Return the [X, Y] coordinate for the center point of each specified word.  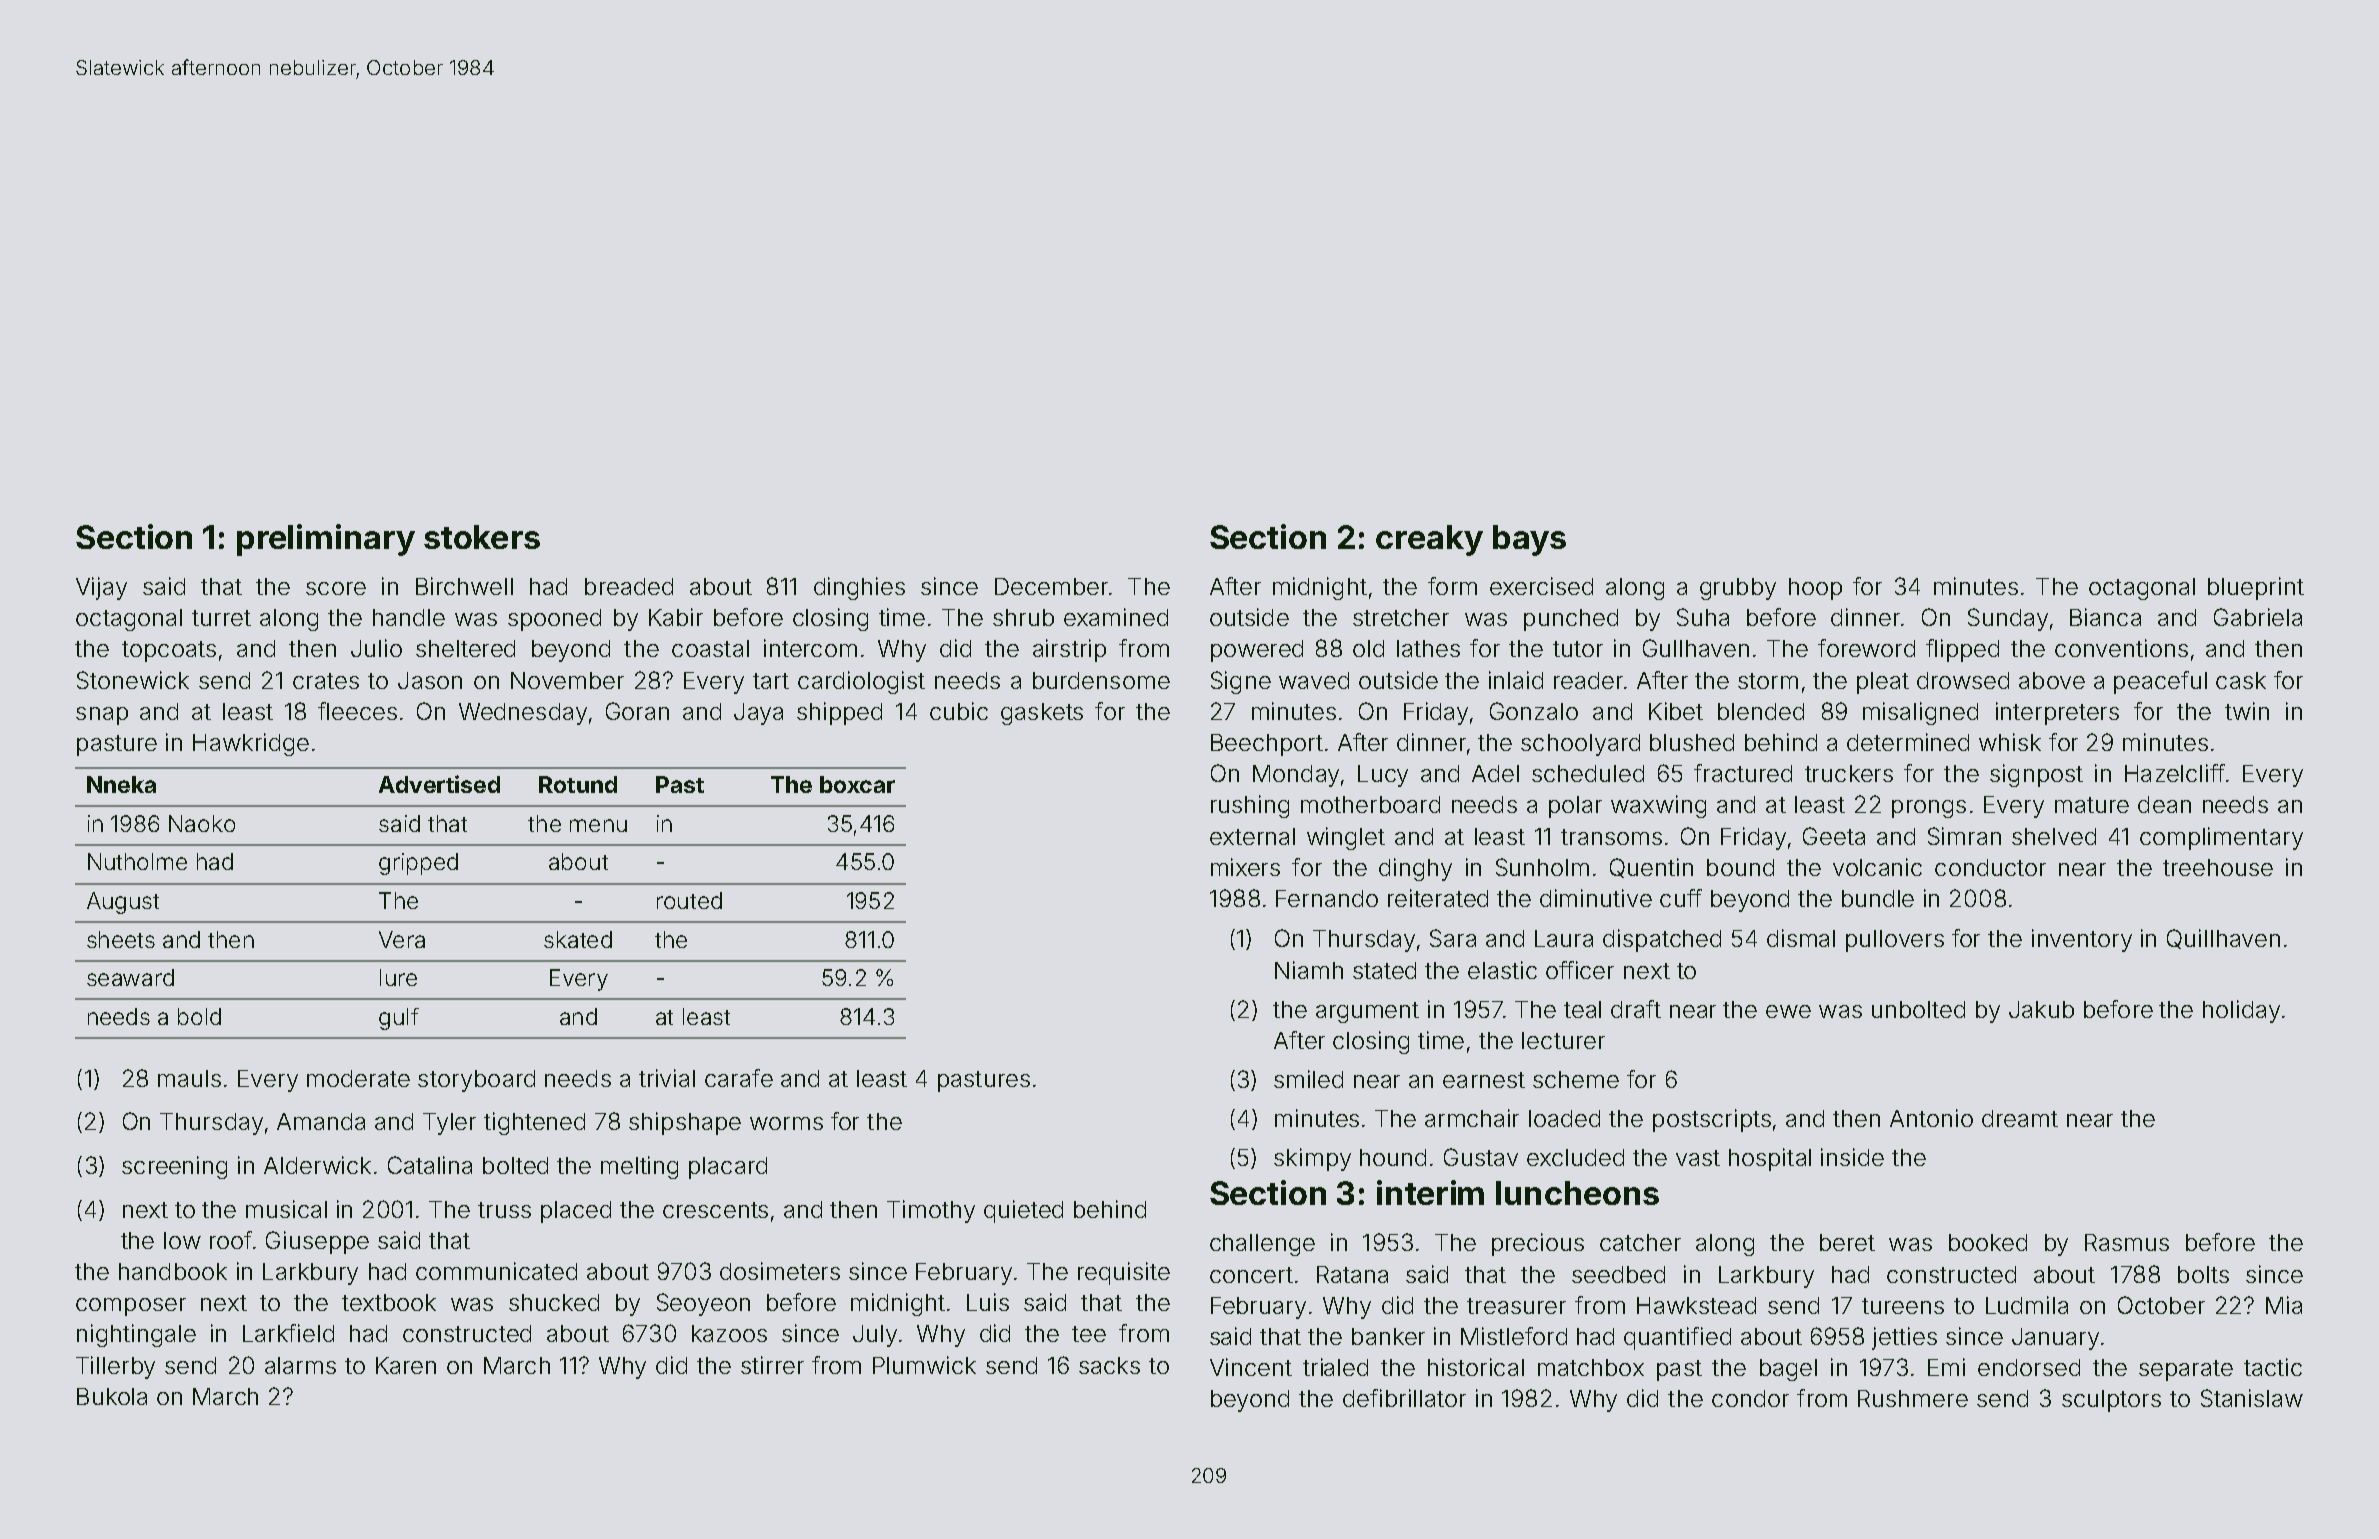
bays [1529, 540]
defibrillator [1404, 1398]
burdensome [1101, 680]
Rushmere [1913, 1398]
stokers [482, 537]
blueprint [2256, 588]
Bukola [112, 1396]
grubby [1738, 589]
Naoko [202, 823]
